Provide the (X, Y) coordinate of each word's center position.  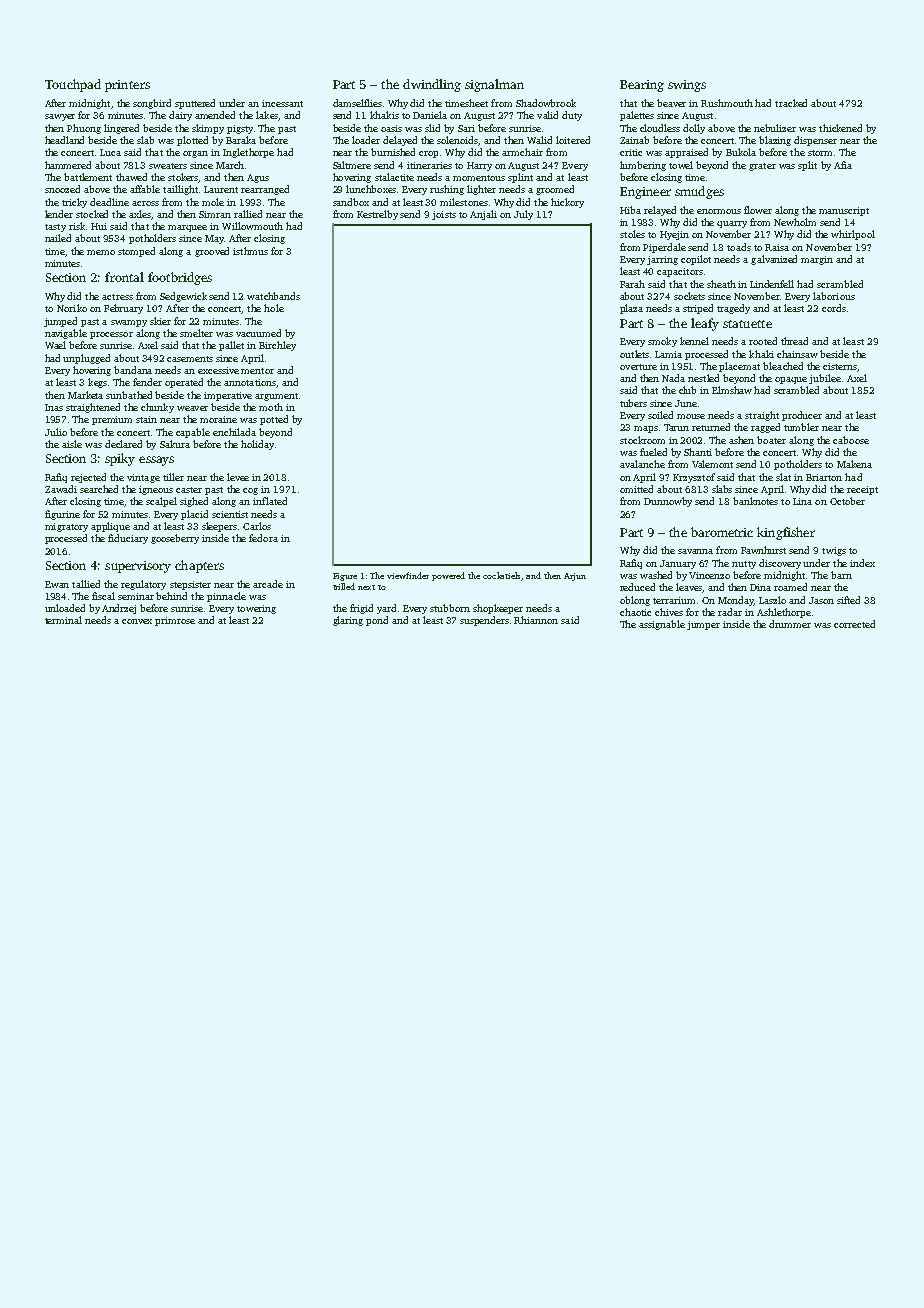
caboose (851, 440)
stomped (136, 252)
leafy (705, 324)
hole (274, 308)
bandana (133, 370)
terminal (63, 620)
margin (817, 260)
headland (64, 140)
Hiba (630, 210)
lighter (481, 190)
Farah (632, 284)
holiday (257, 445)
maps (646, 429)
